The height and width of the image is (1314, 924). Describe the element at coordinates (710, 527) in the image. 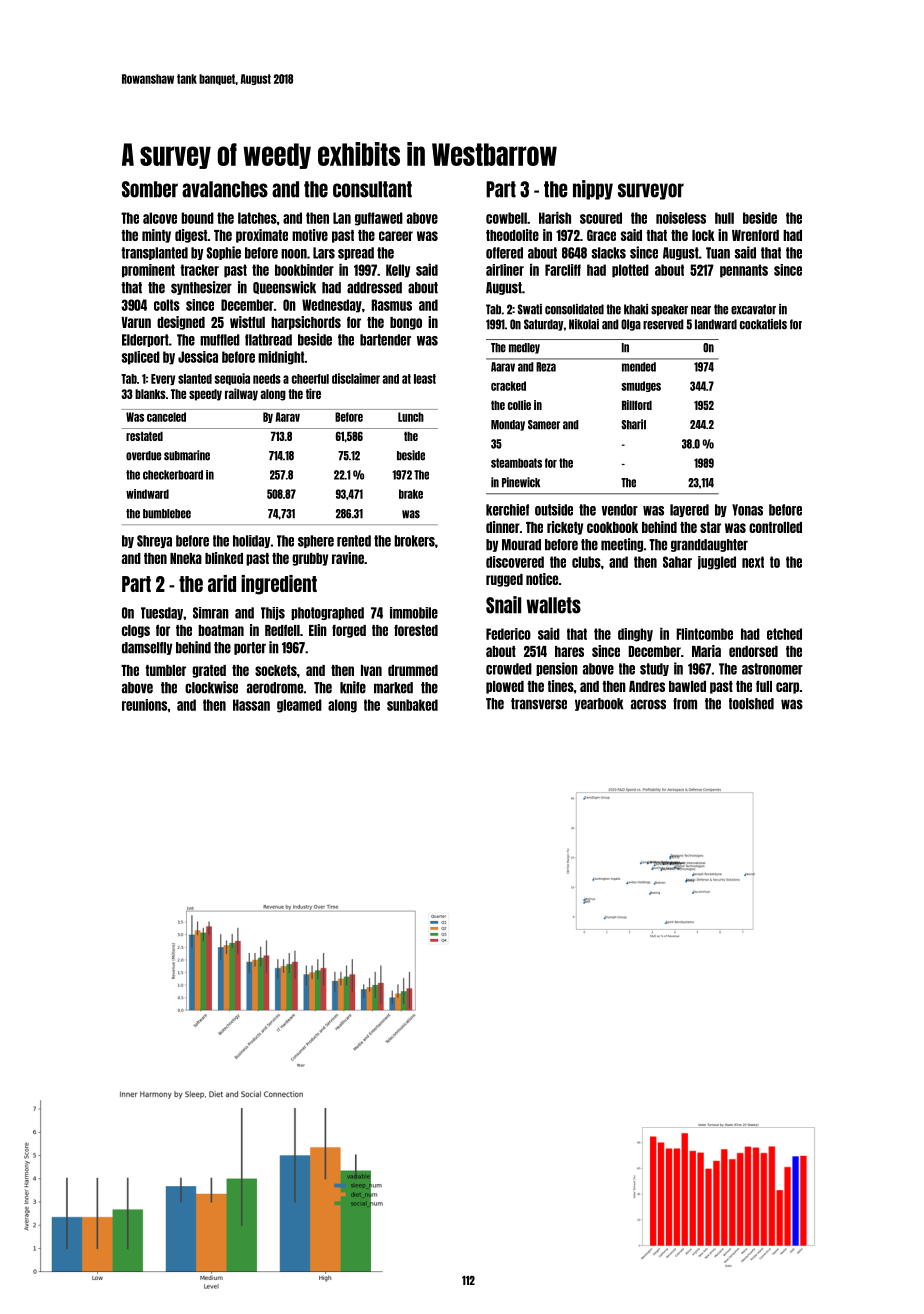

I see `star` at that location.
